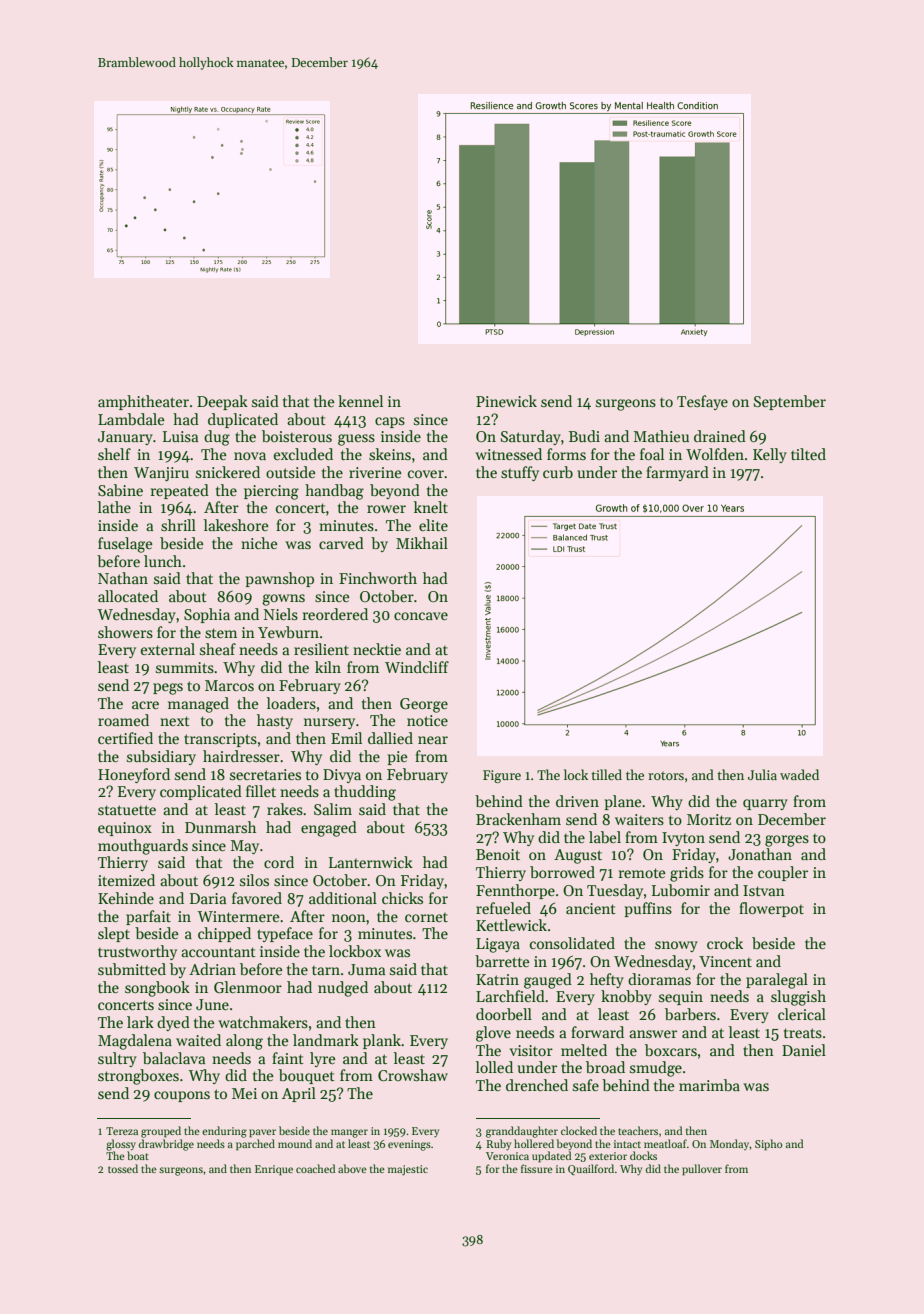  I want to click on Quailford, so click(591, 1169).
